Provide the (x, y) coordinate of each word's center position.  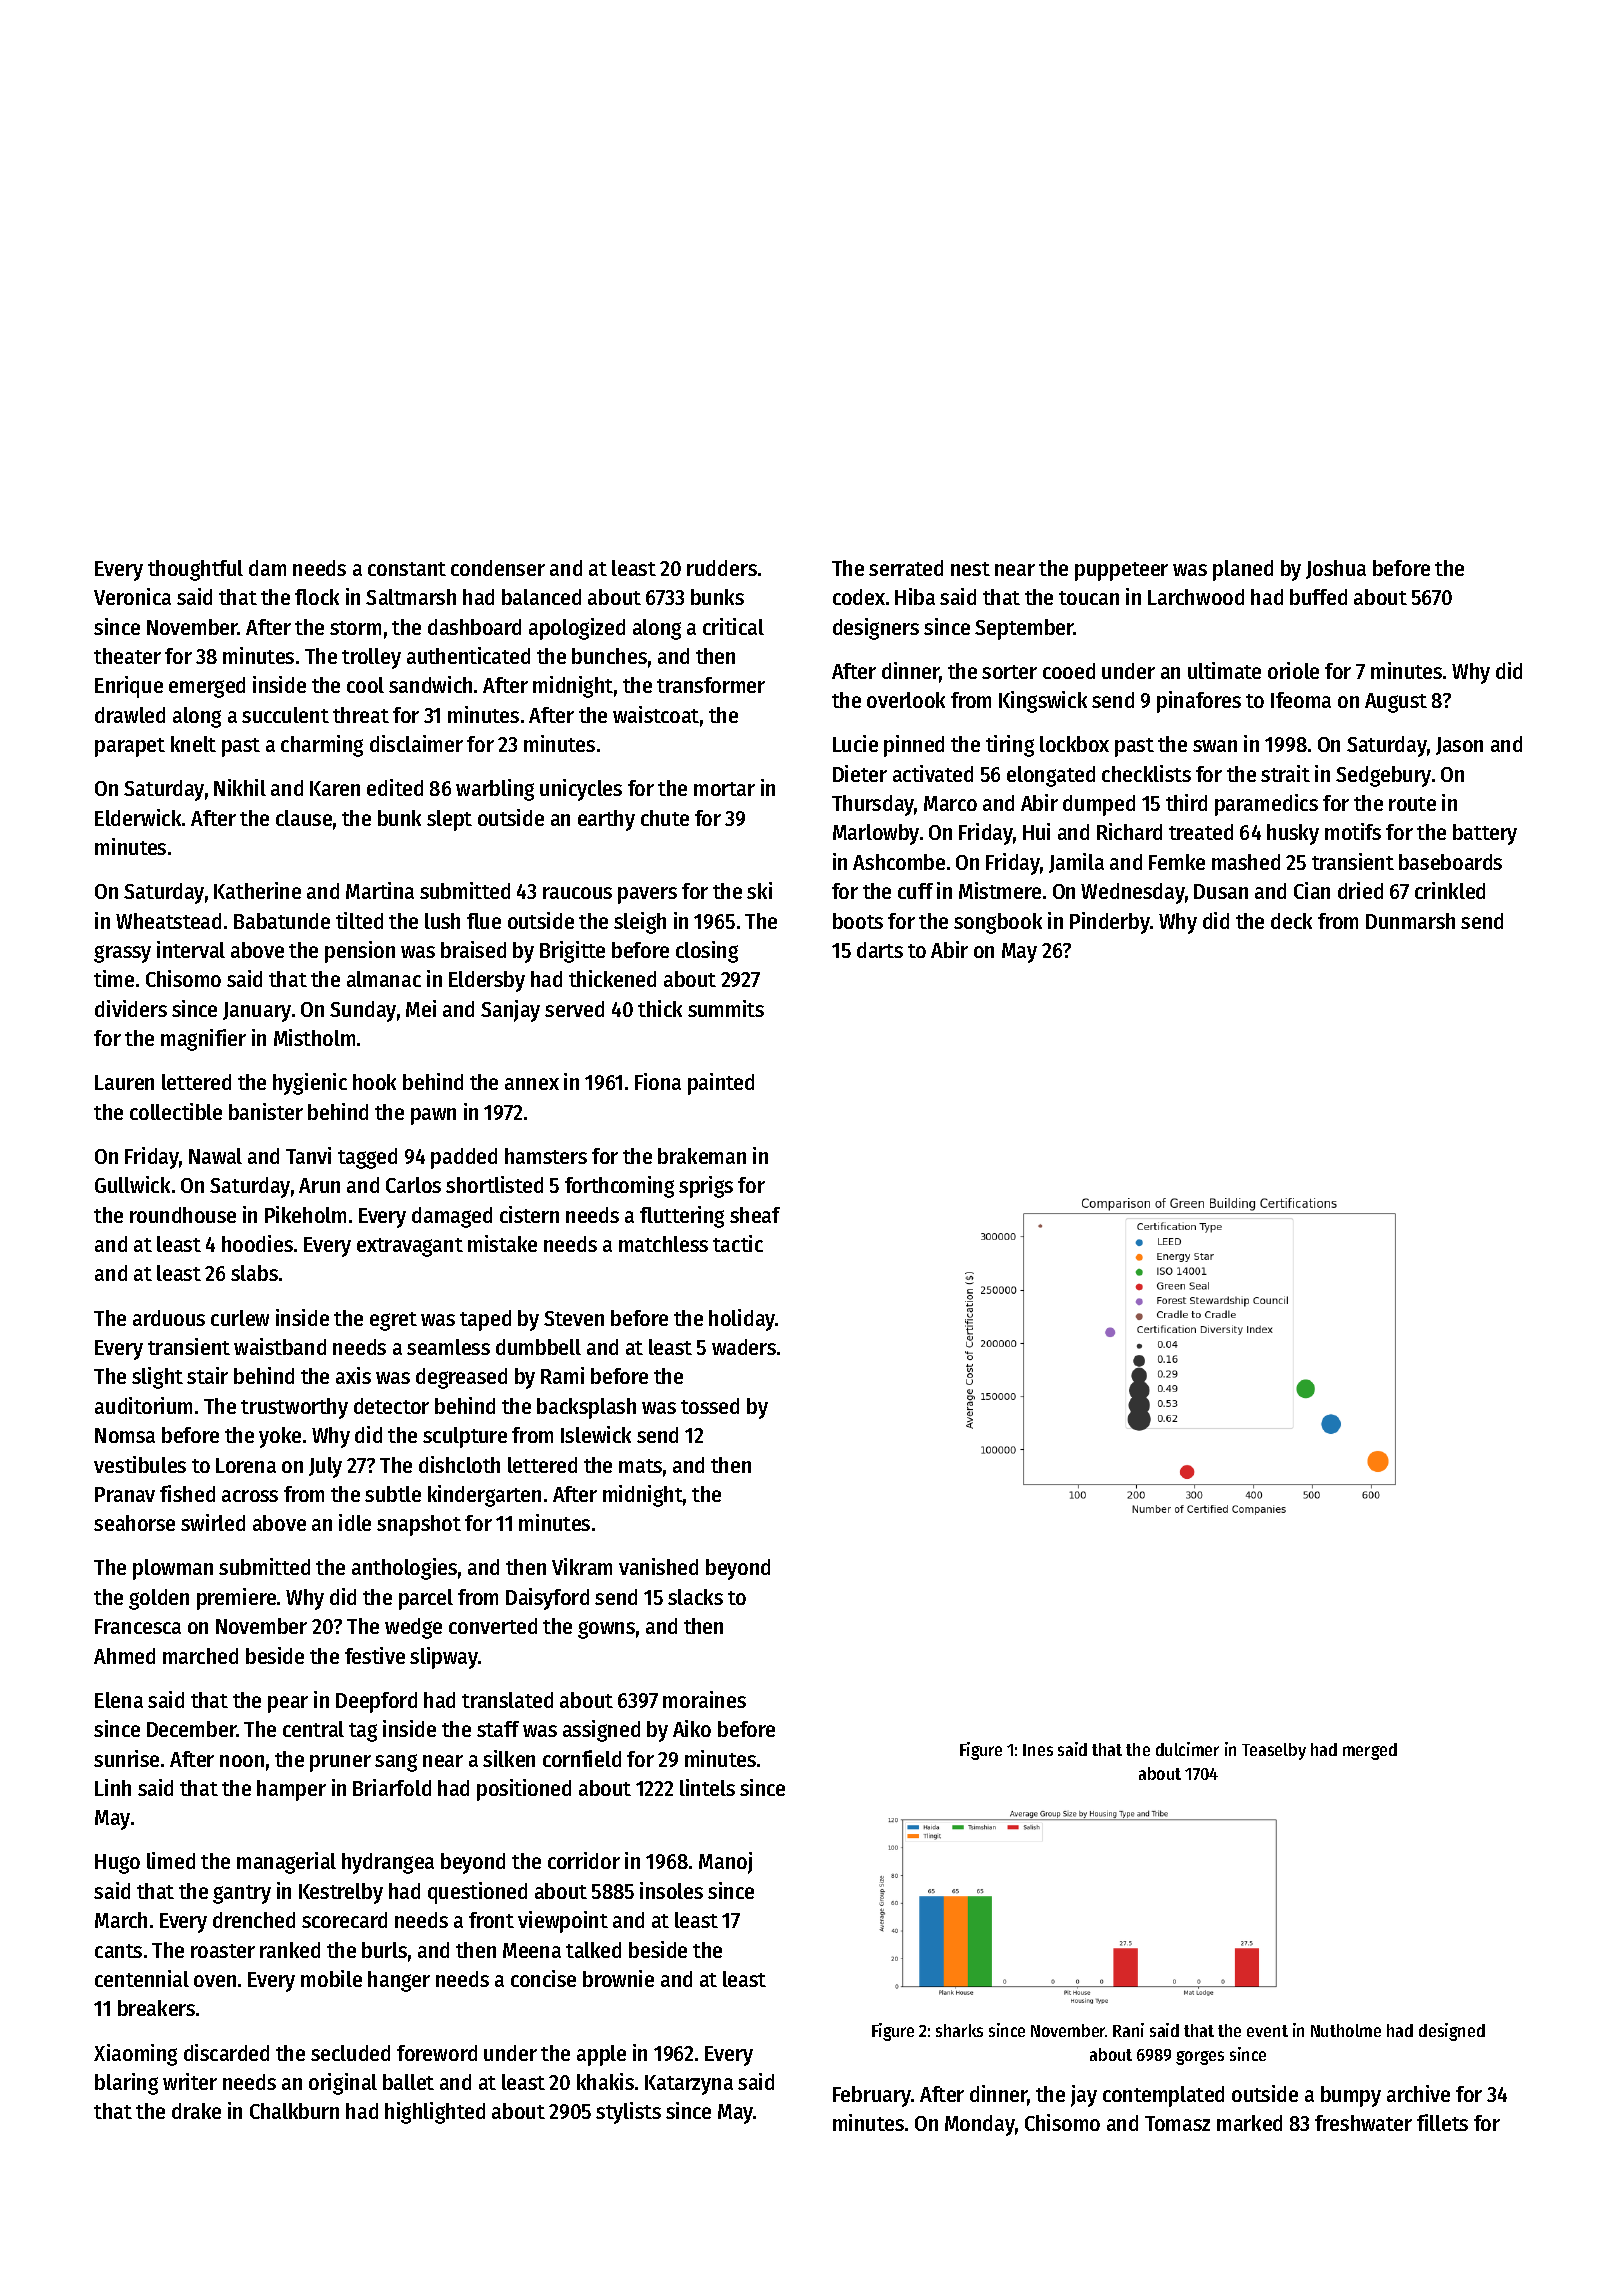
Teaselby (1274, 1751)
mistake (502, 1243)
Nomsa (125, 1435)
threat (361, 715)
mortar (724, 789)
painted (721, 1084)
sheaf (755, 1215)
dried (1360, 890)
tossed (710, 1406)
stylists (628, 2113)
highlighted (435, 2113)
